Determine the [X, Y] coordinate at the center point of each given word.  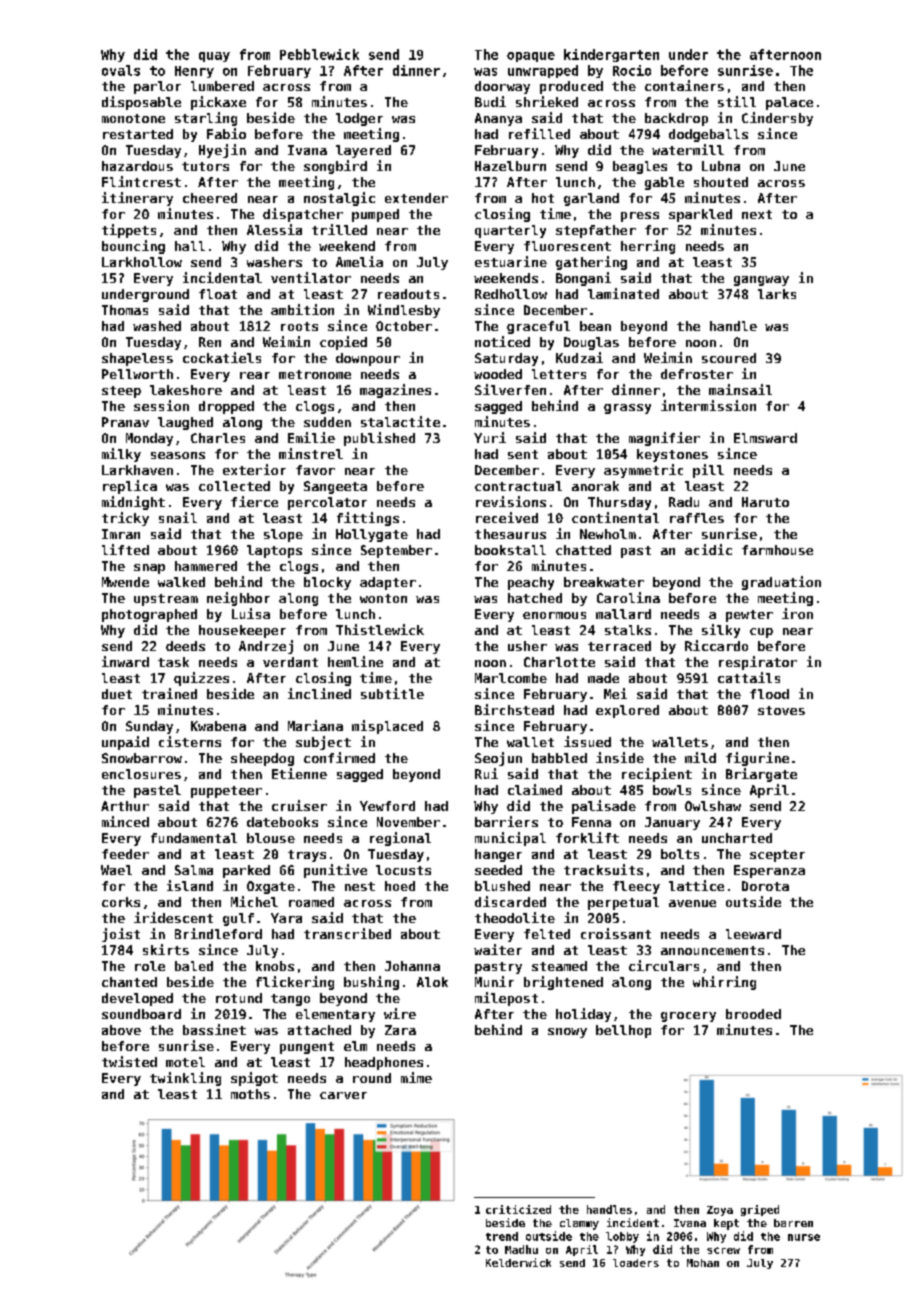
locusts [403, 870]
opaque [531, 57]
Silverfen [510, 389]
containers [684, 85]
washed [157, 326]
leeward [753, 934]
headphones [384, 1063]
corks [121, 902]
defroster [697, 374]
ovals [121, 70]
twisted [129, 1061]
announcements [712, 950]
